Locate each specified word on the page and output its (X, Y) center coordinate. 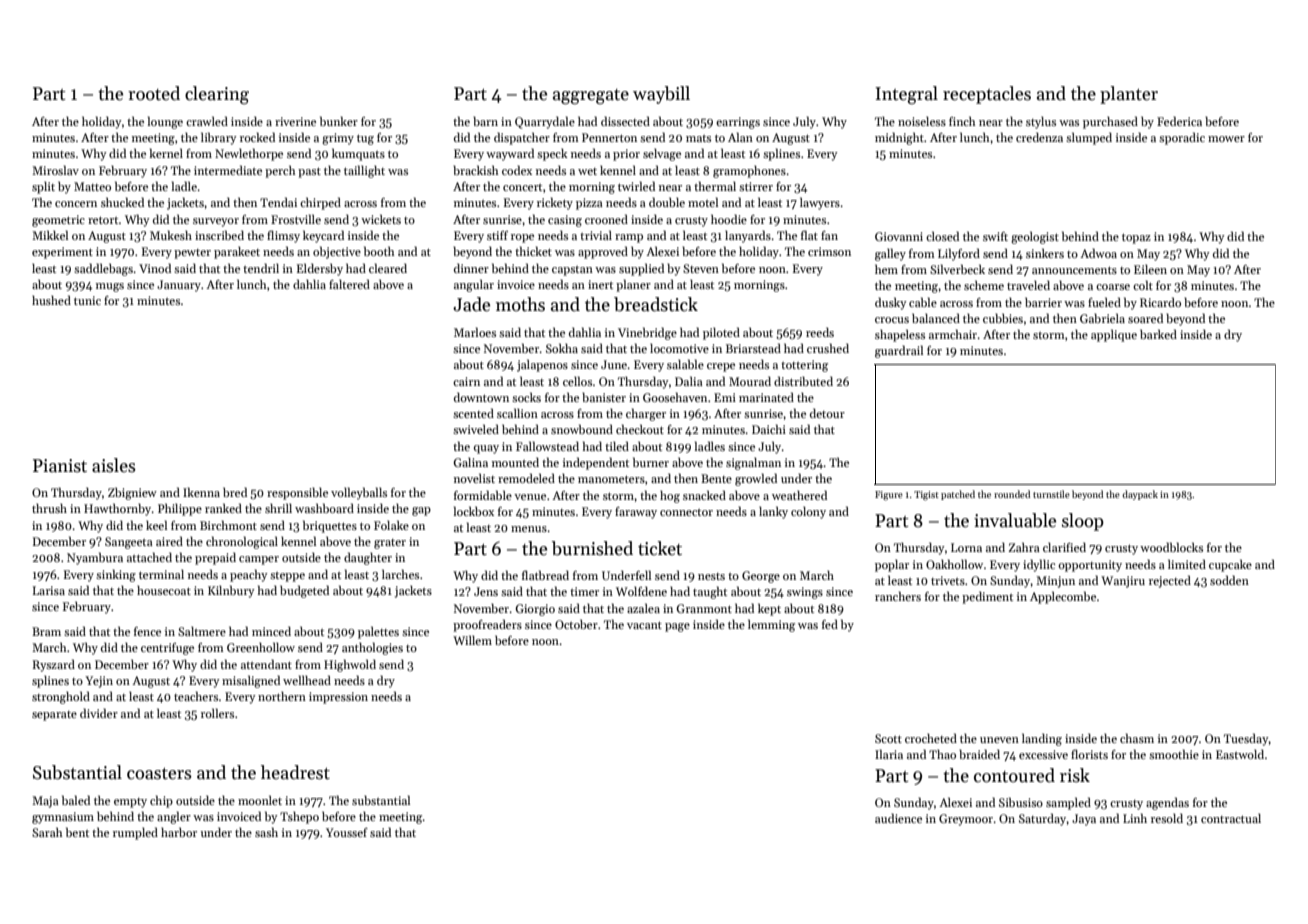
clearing (217, 95)
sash (266, 832)
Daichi (769, 429)
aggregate (591, 97)
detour (827, 413)
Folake (391, 525)
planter (1129, 95)
